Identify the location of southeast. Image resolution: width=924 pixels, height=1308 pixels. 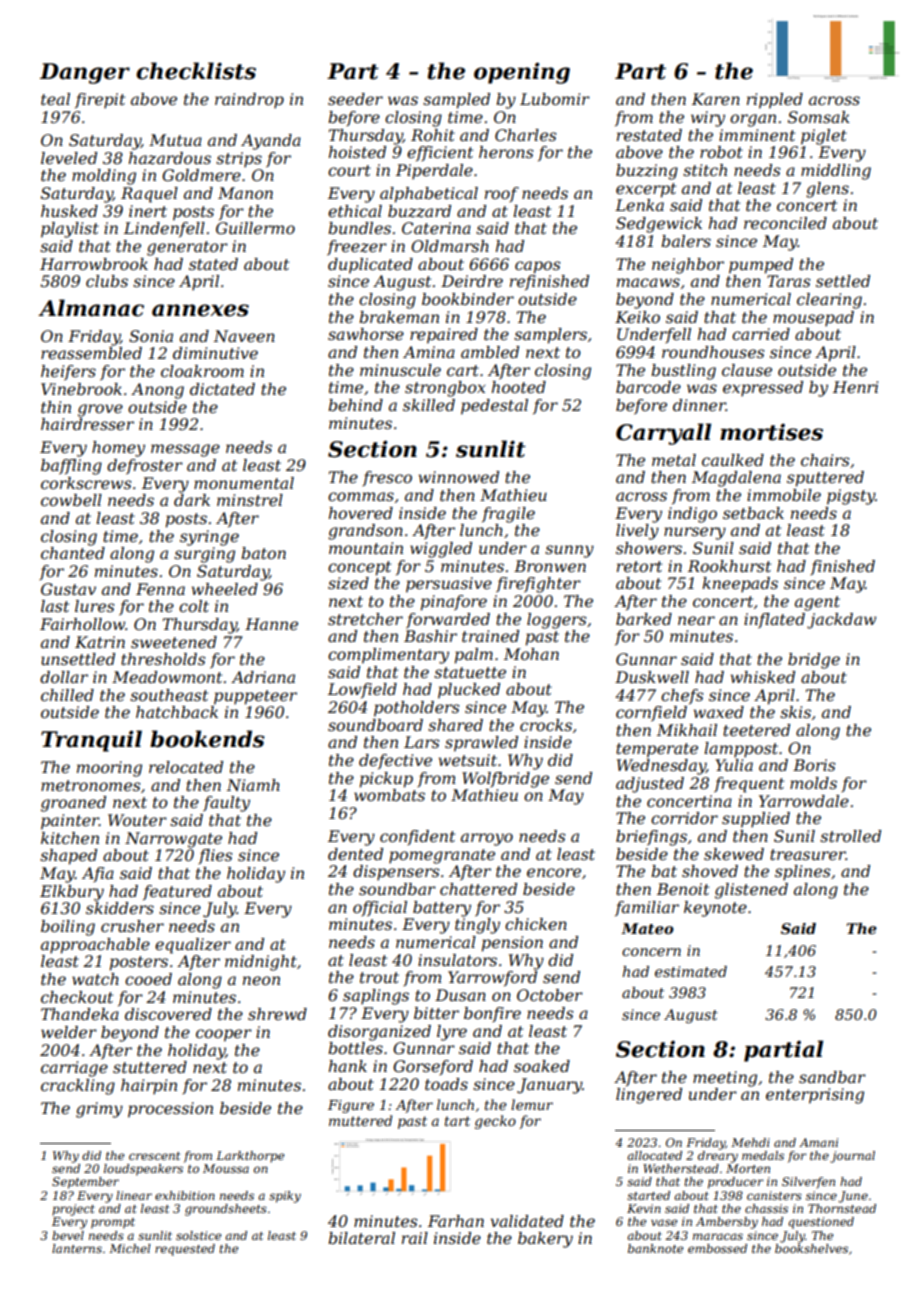
(169, 695).
